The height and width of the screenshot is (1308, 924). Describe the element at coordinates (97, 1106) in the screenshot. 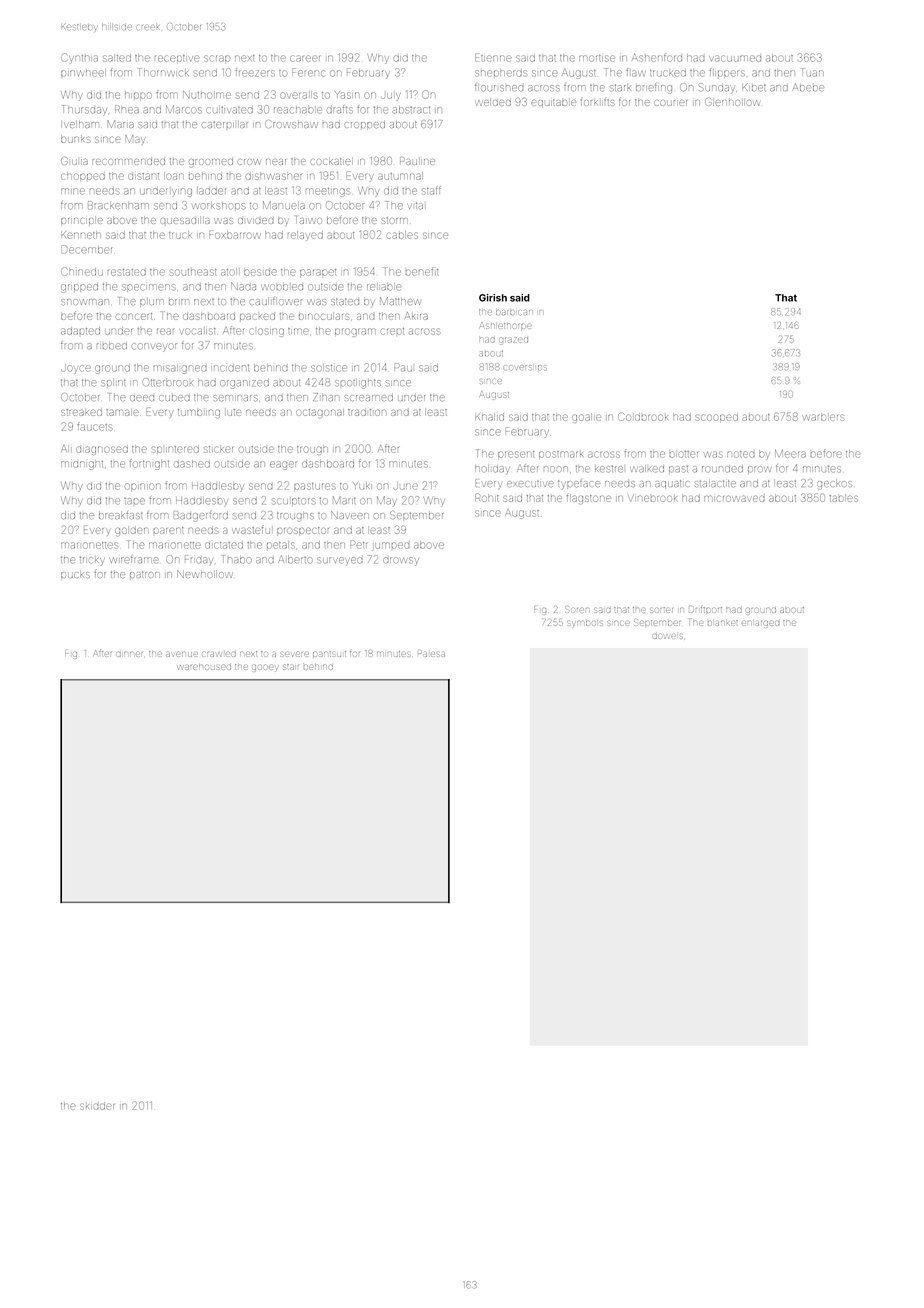

I see `skidder` at that location.
